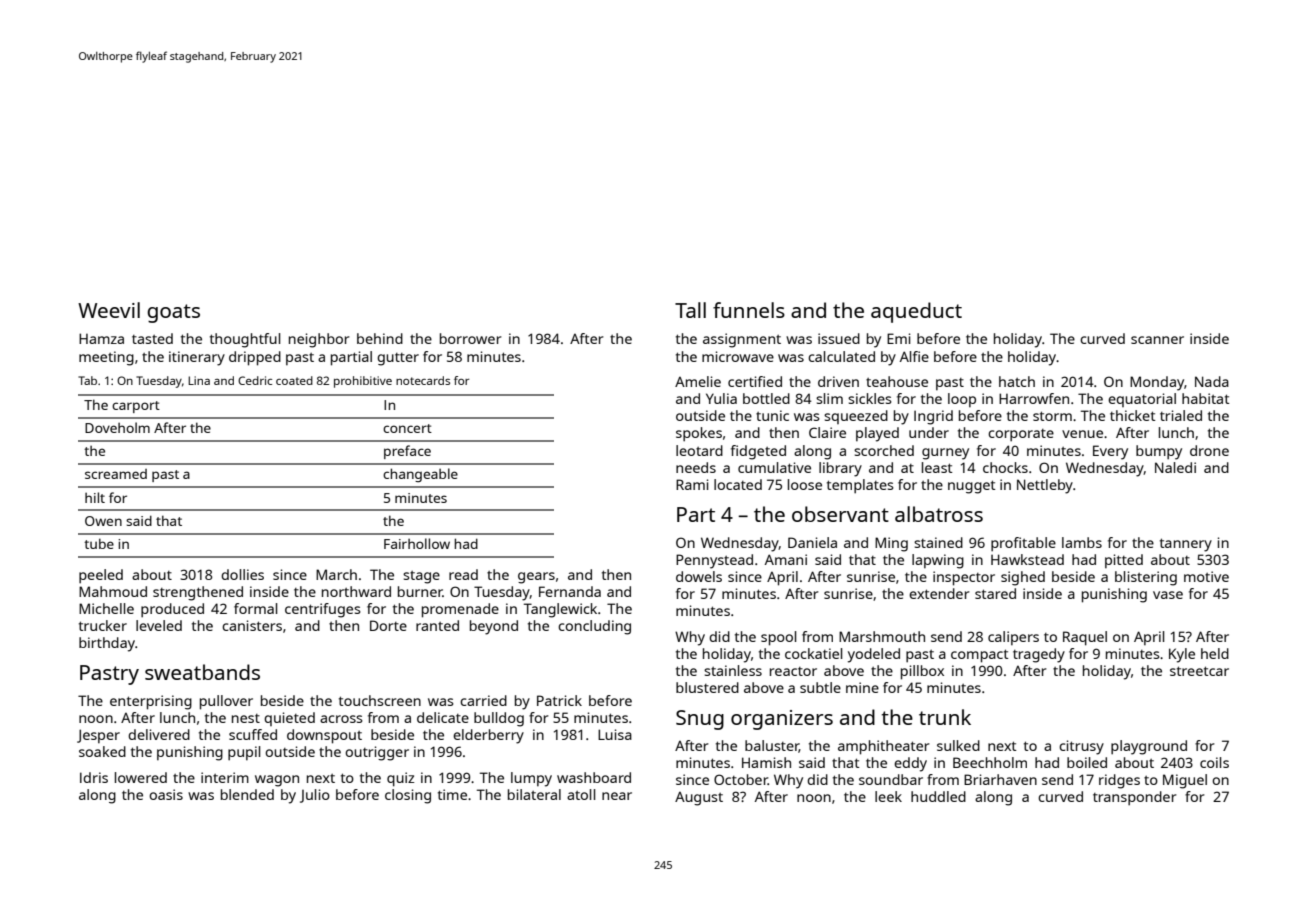 This screenshot has width=1308, height=924. Describe the element at coordinates (1149, 747) in the screenshot. I see `playground` at that location.
